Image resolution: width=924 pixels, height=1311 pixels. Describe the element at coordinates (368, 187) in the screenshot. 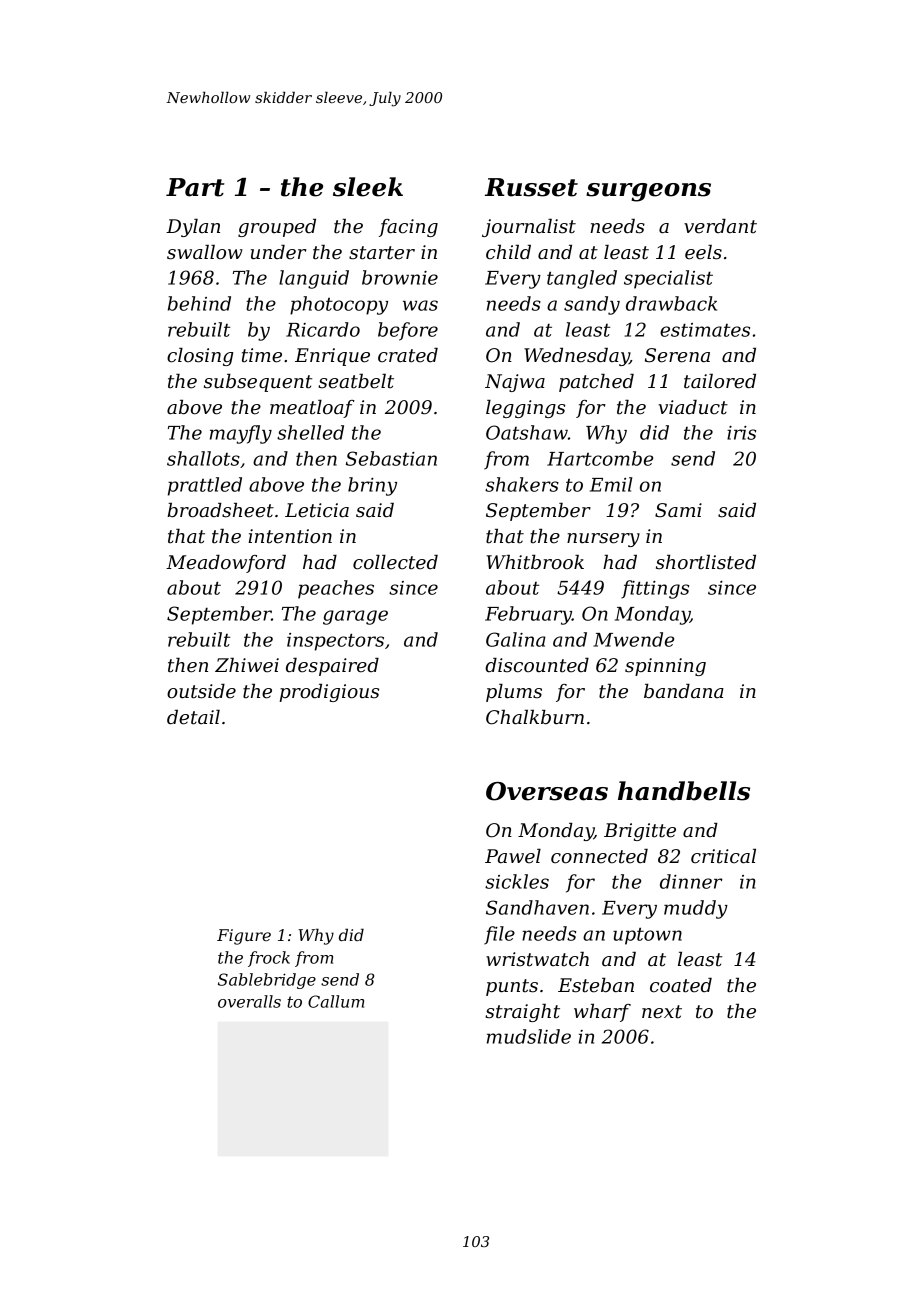

I see `sleek` at that location.
